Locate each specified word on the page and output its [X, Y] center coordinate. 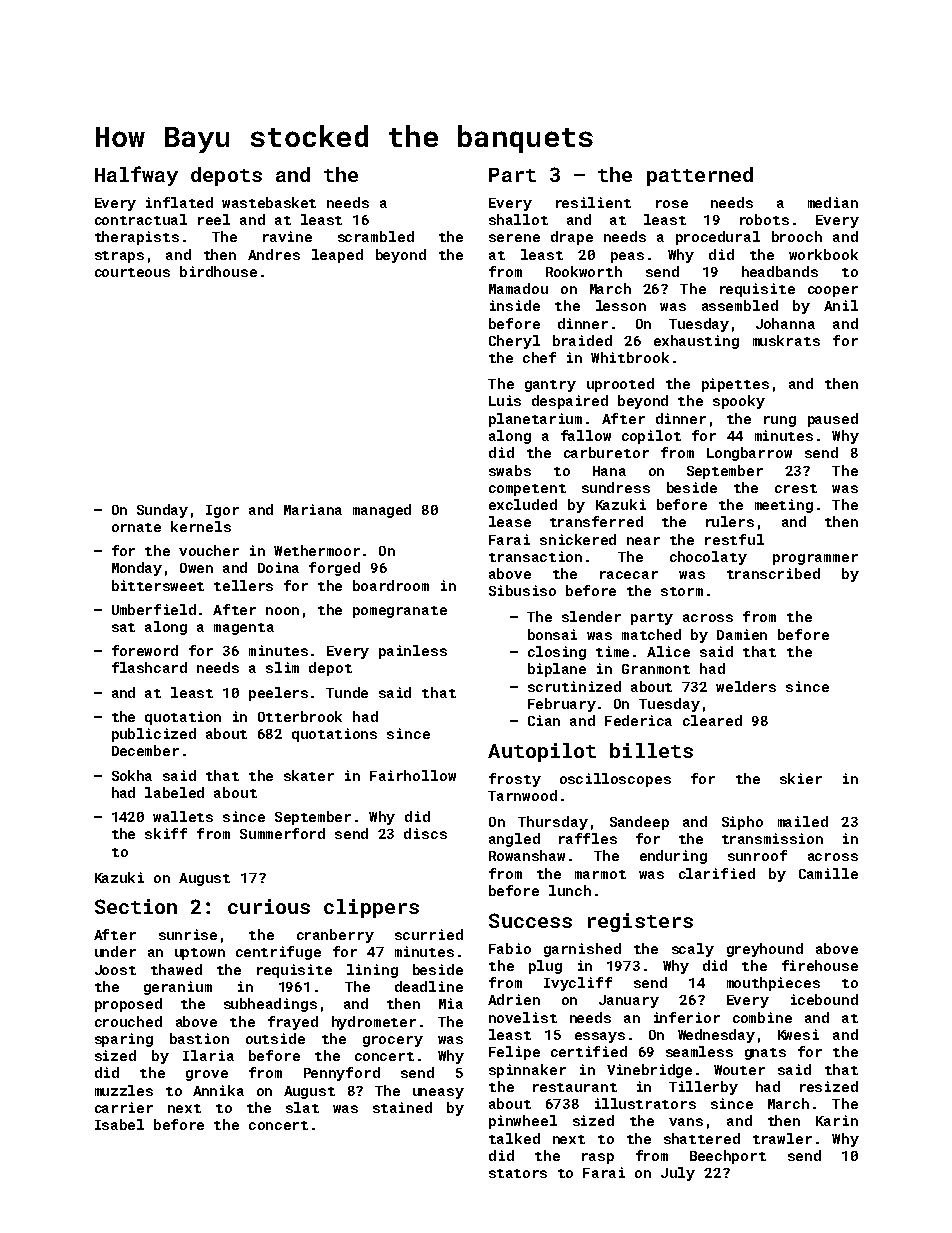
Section [136, 906]
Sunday [162, 511]
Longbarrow [749, 454]
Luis [505, 400]
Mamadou [518, 288]
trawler [782, 1138]
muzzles [124, 1090]
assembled [740, 305]
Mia [451, 1003]
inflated [179, 202]
